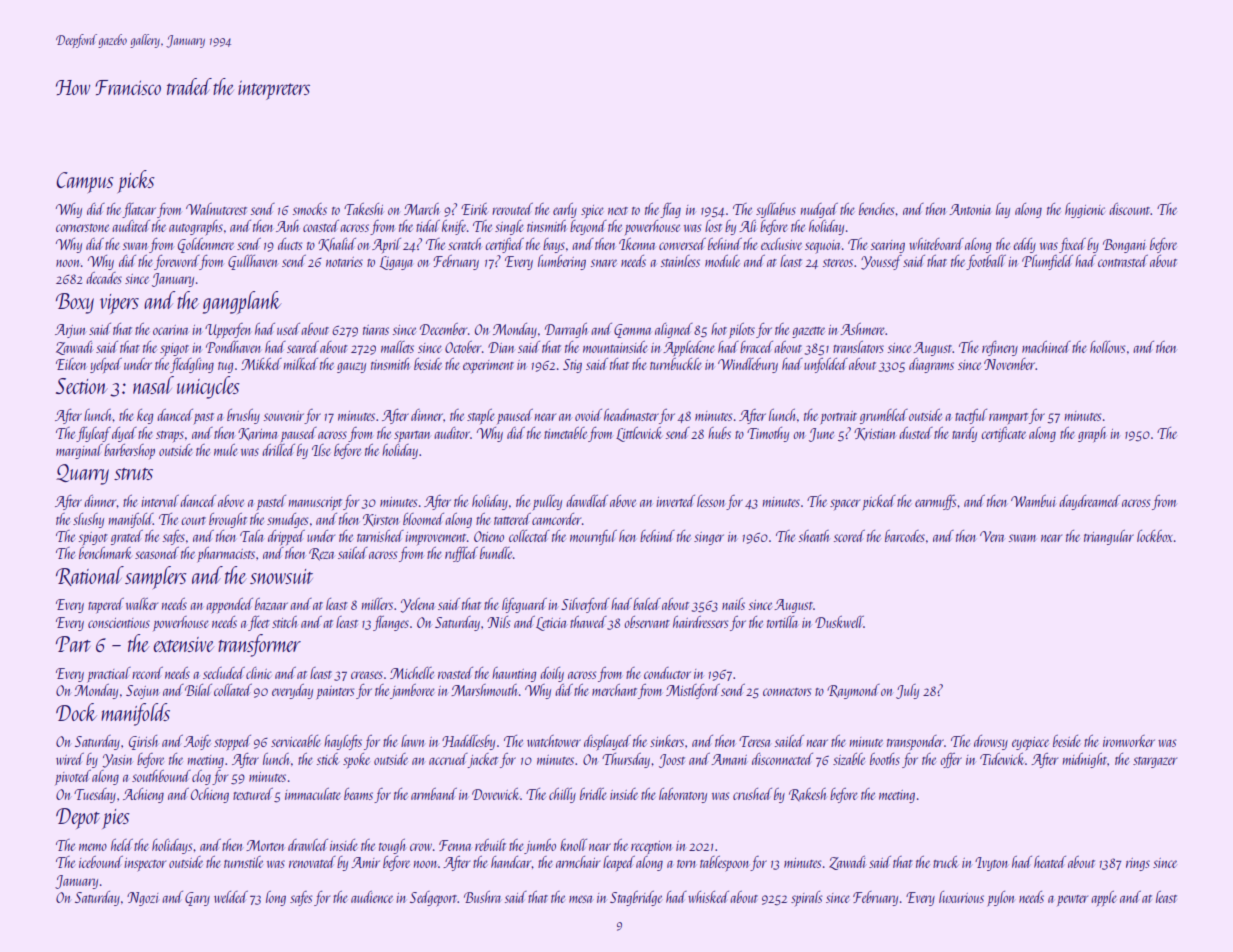 The height and width of the screenshot is (952, 1233). What do you see at coordinates (160, 501) in the screenshot?
I see `interval` at bounding box center [160, 501].
